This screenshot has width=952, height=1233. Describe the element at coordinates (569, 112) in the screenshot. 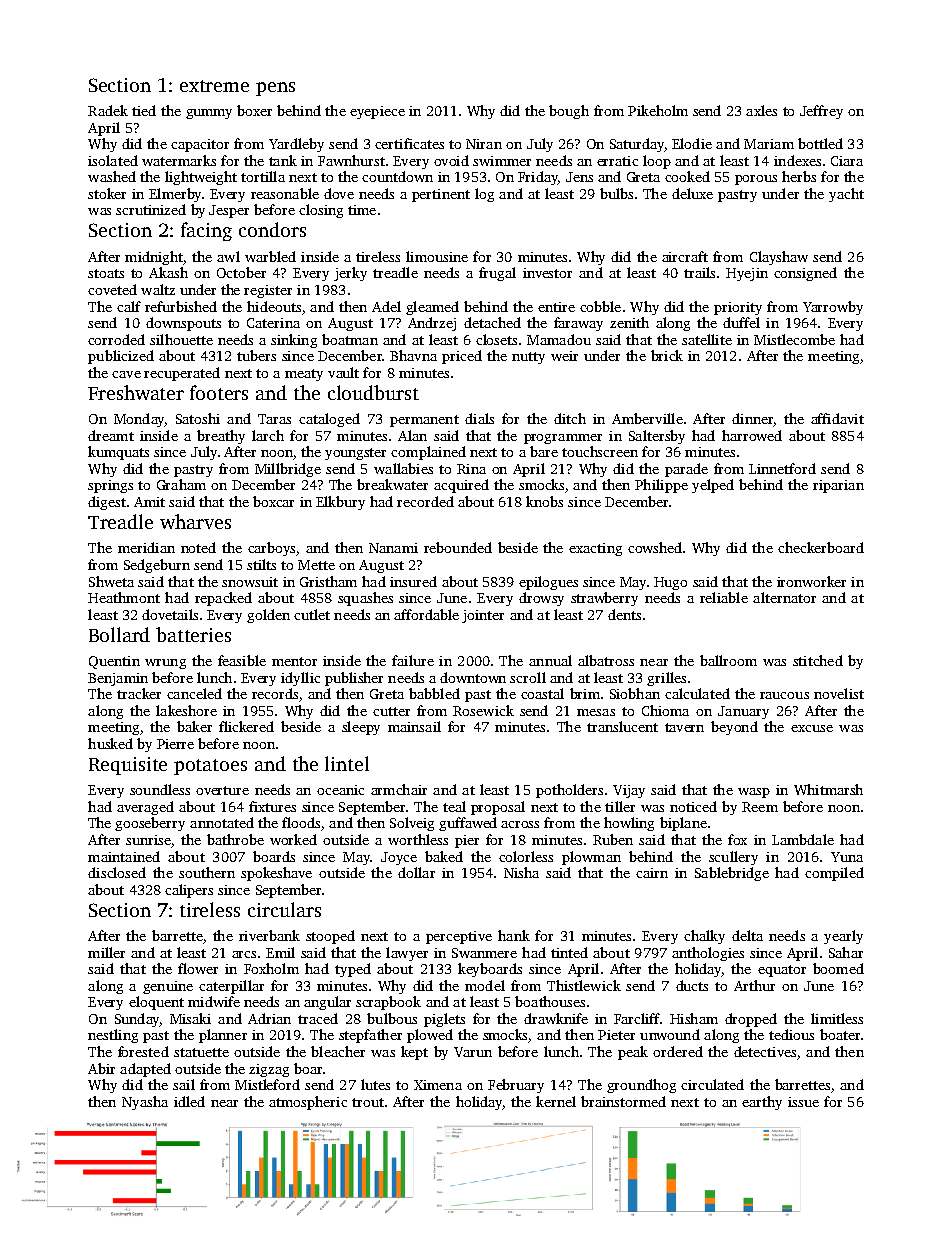

I see `bough` at that location.
